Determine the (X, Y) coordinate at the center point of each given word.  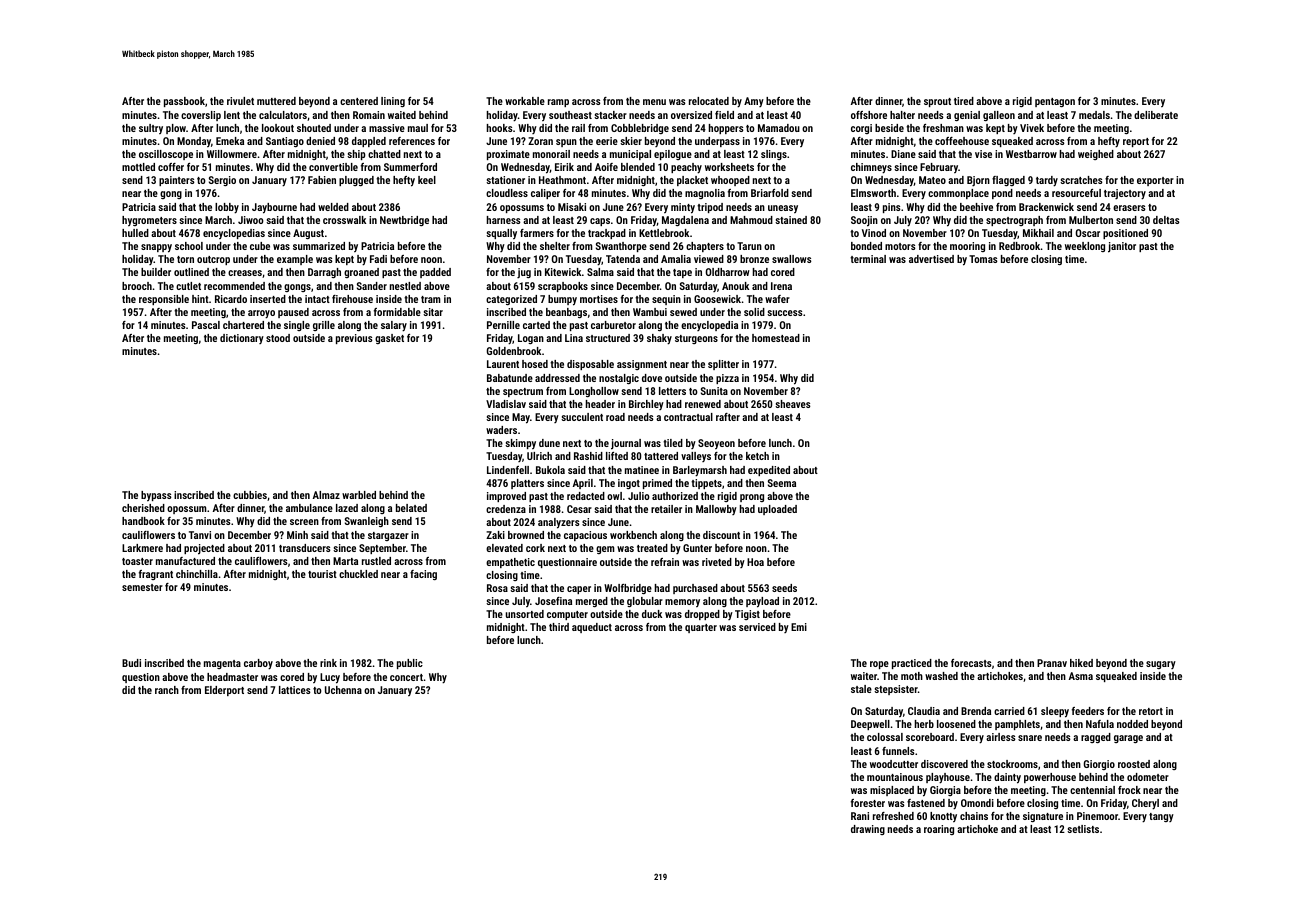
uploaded (777, 510)
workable (525, 101)
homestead (776, 338)
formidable (397, 312)
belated (411, 508)
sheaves (793, 404)
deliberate (1156, 115)
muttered (276, 101)
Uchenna (343, 690)
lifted (617, 456)
